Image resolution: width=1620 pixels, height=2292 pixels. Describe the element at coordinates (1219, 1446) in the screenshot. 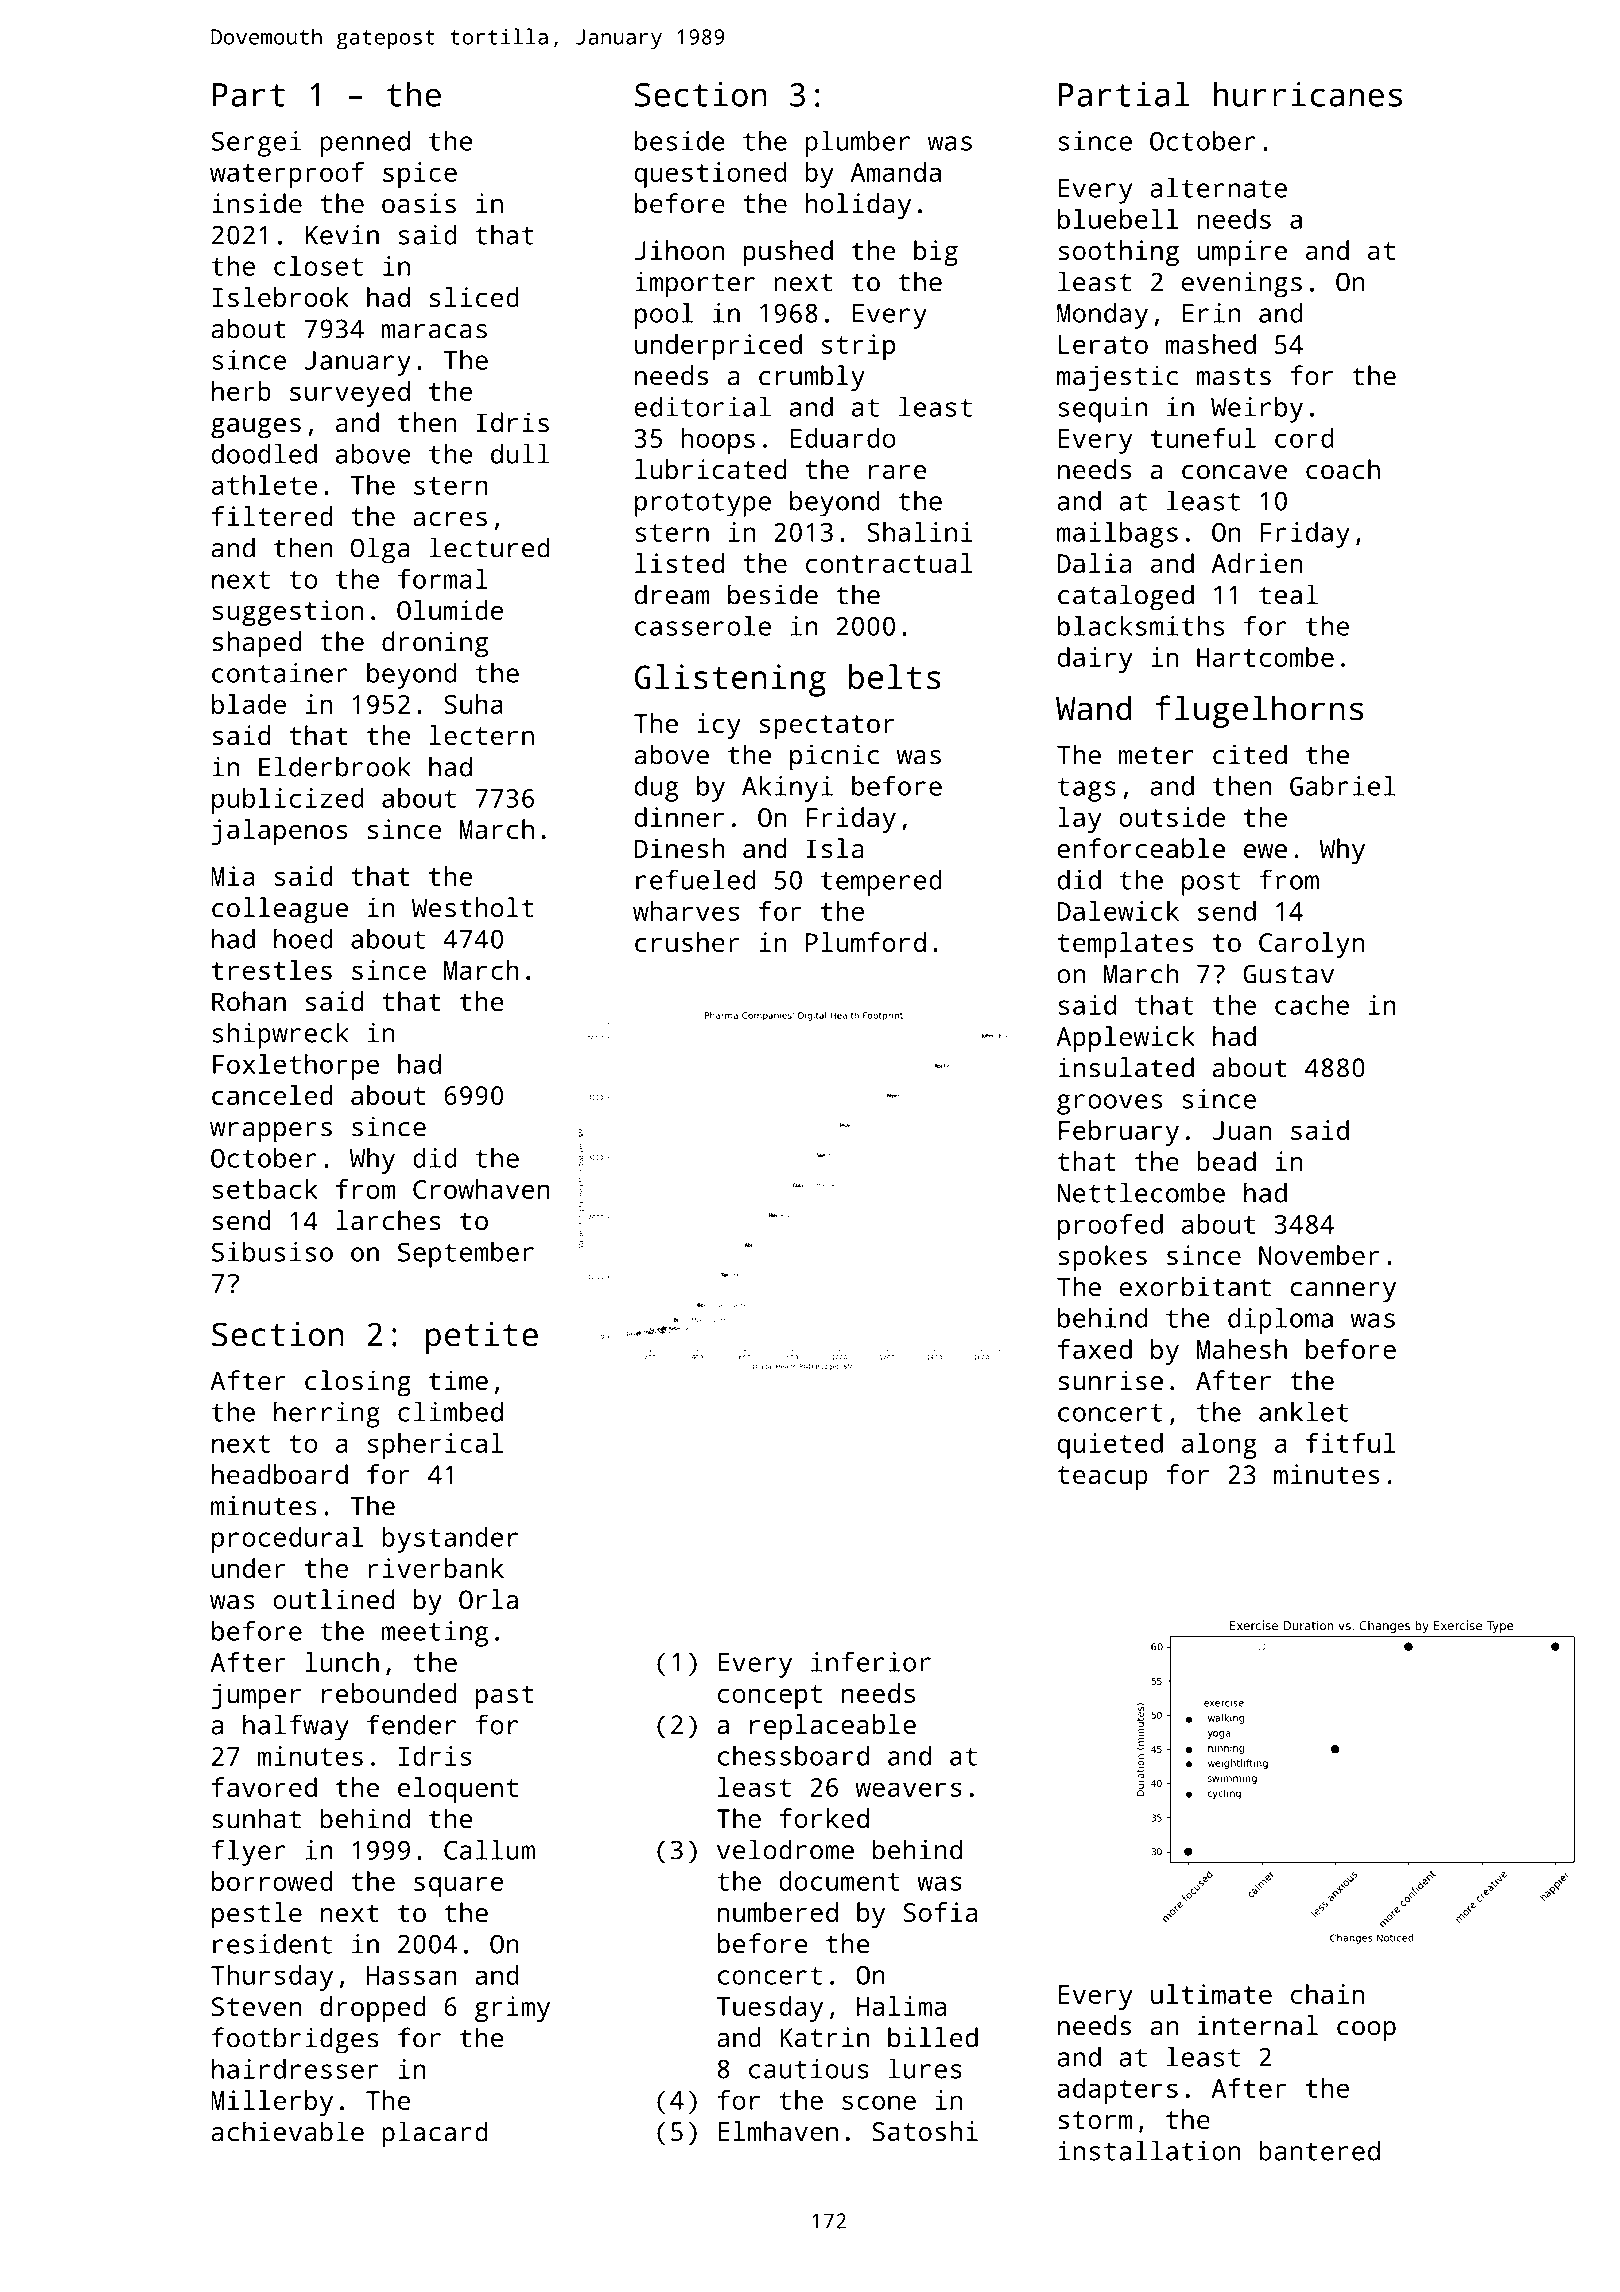

I see `along` at that location.
